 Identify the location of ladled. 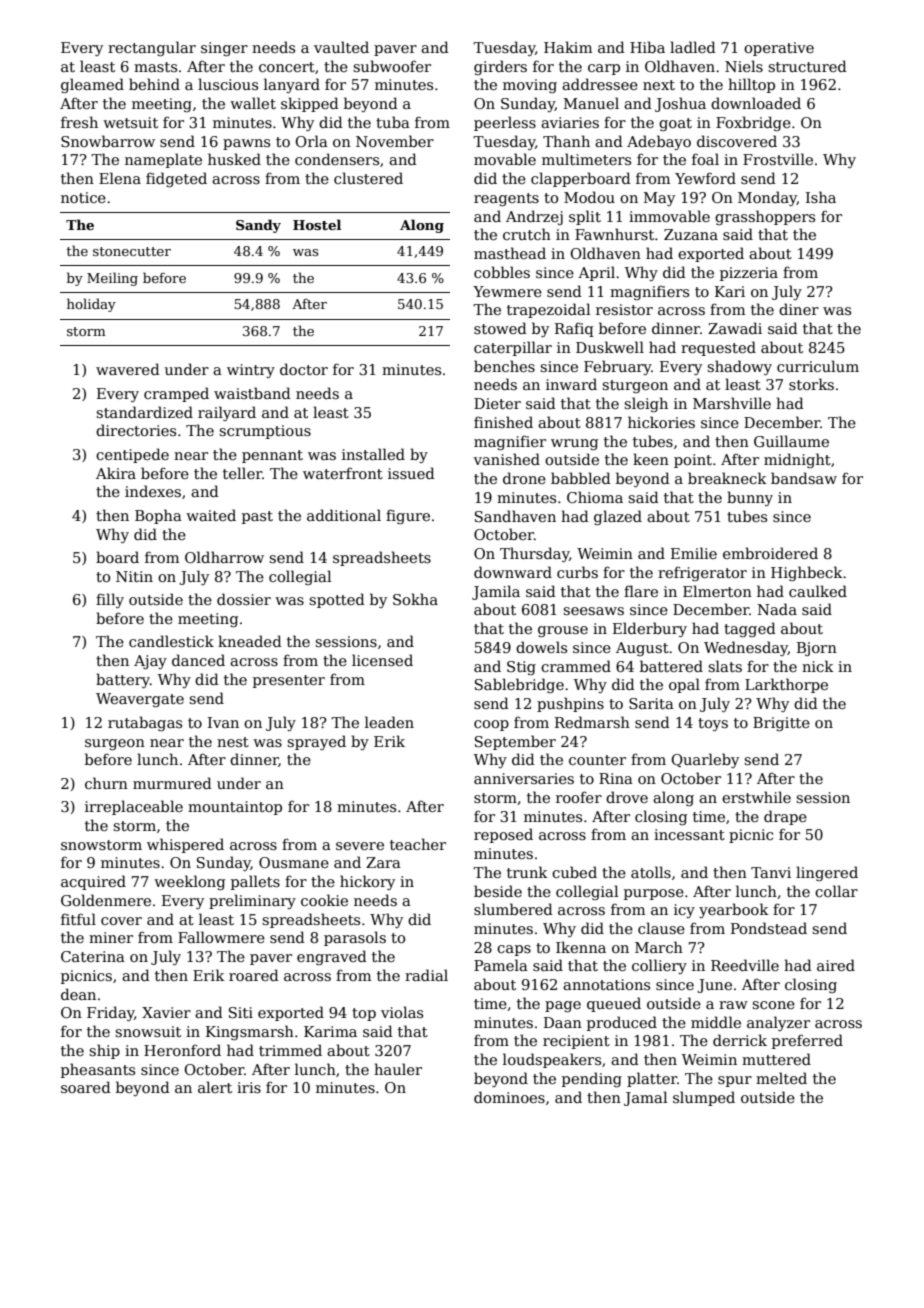
(693, 47).
